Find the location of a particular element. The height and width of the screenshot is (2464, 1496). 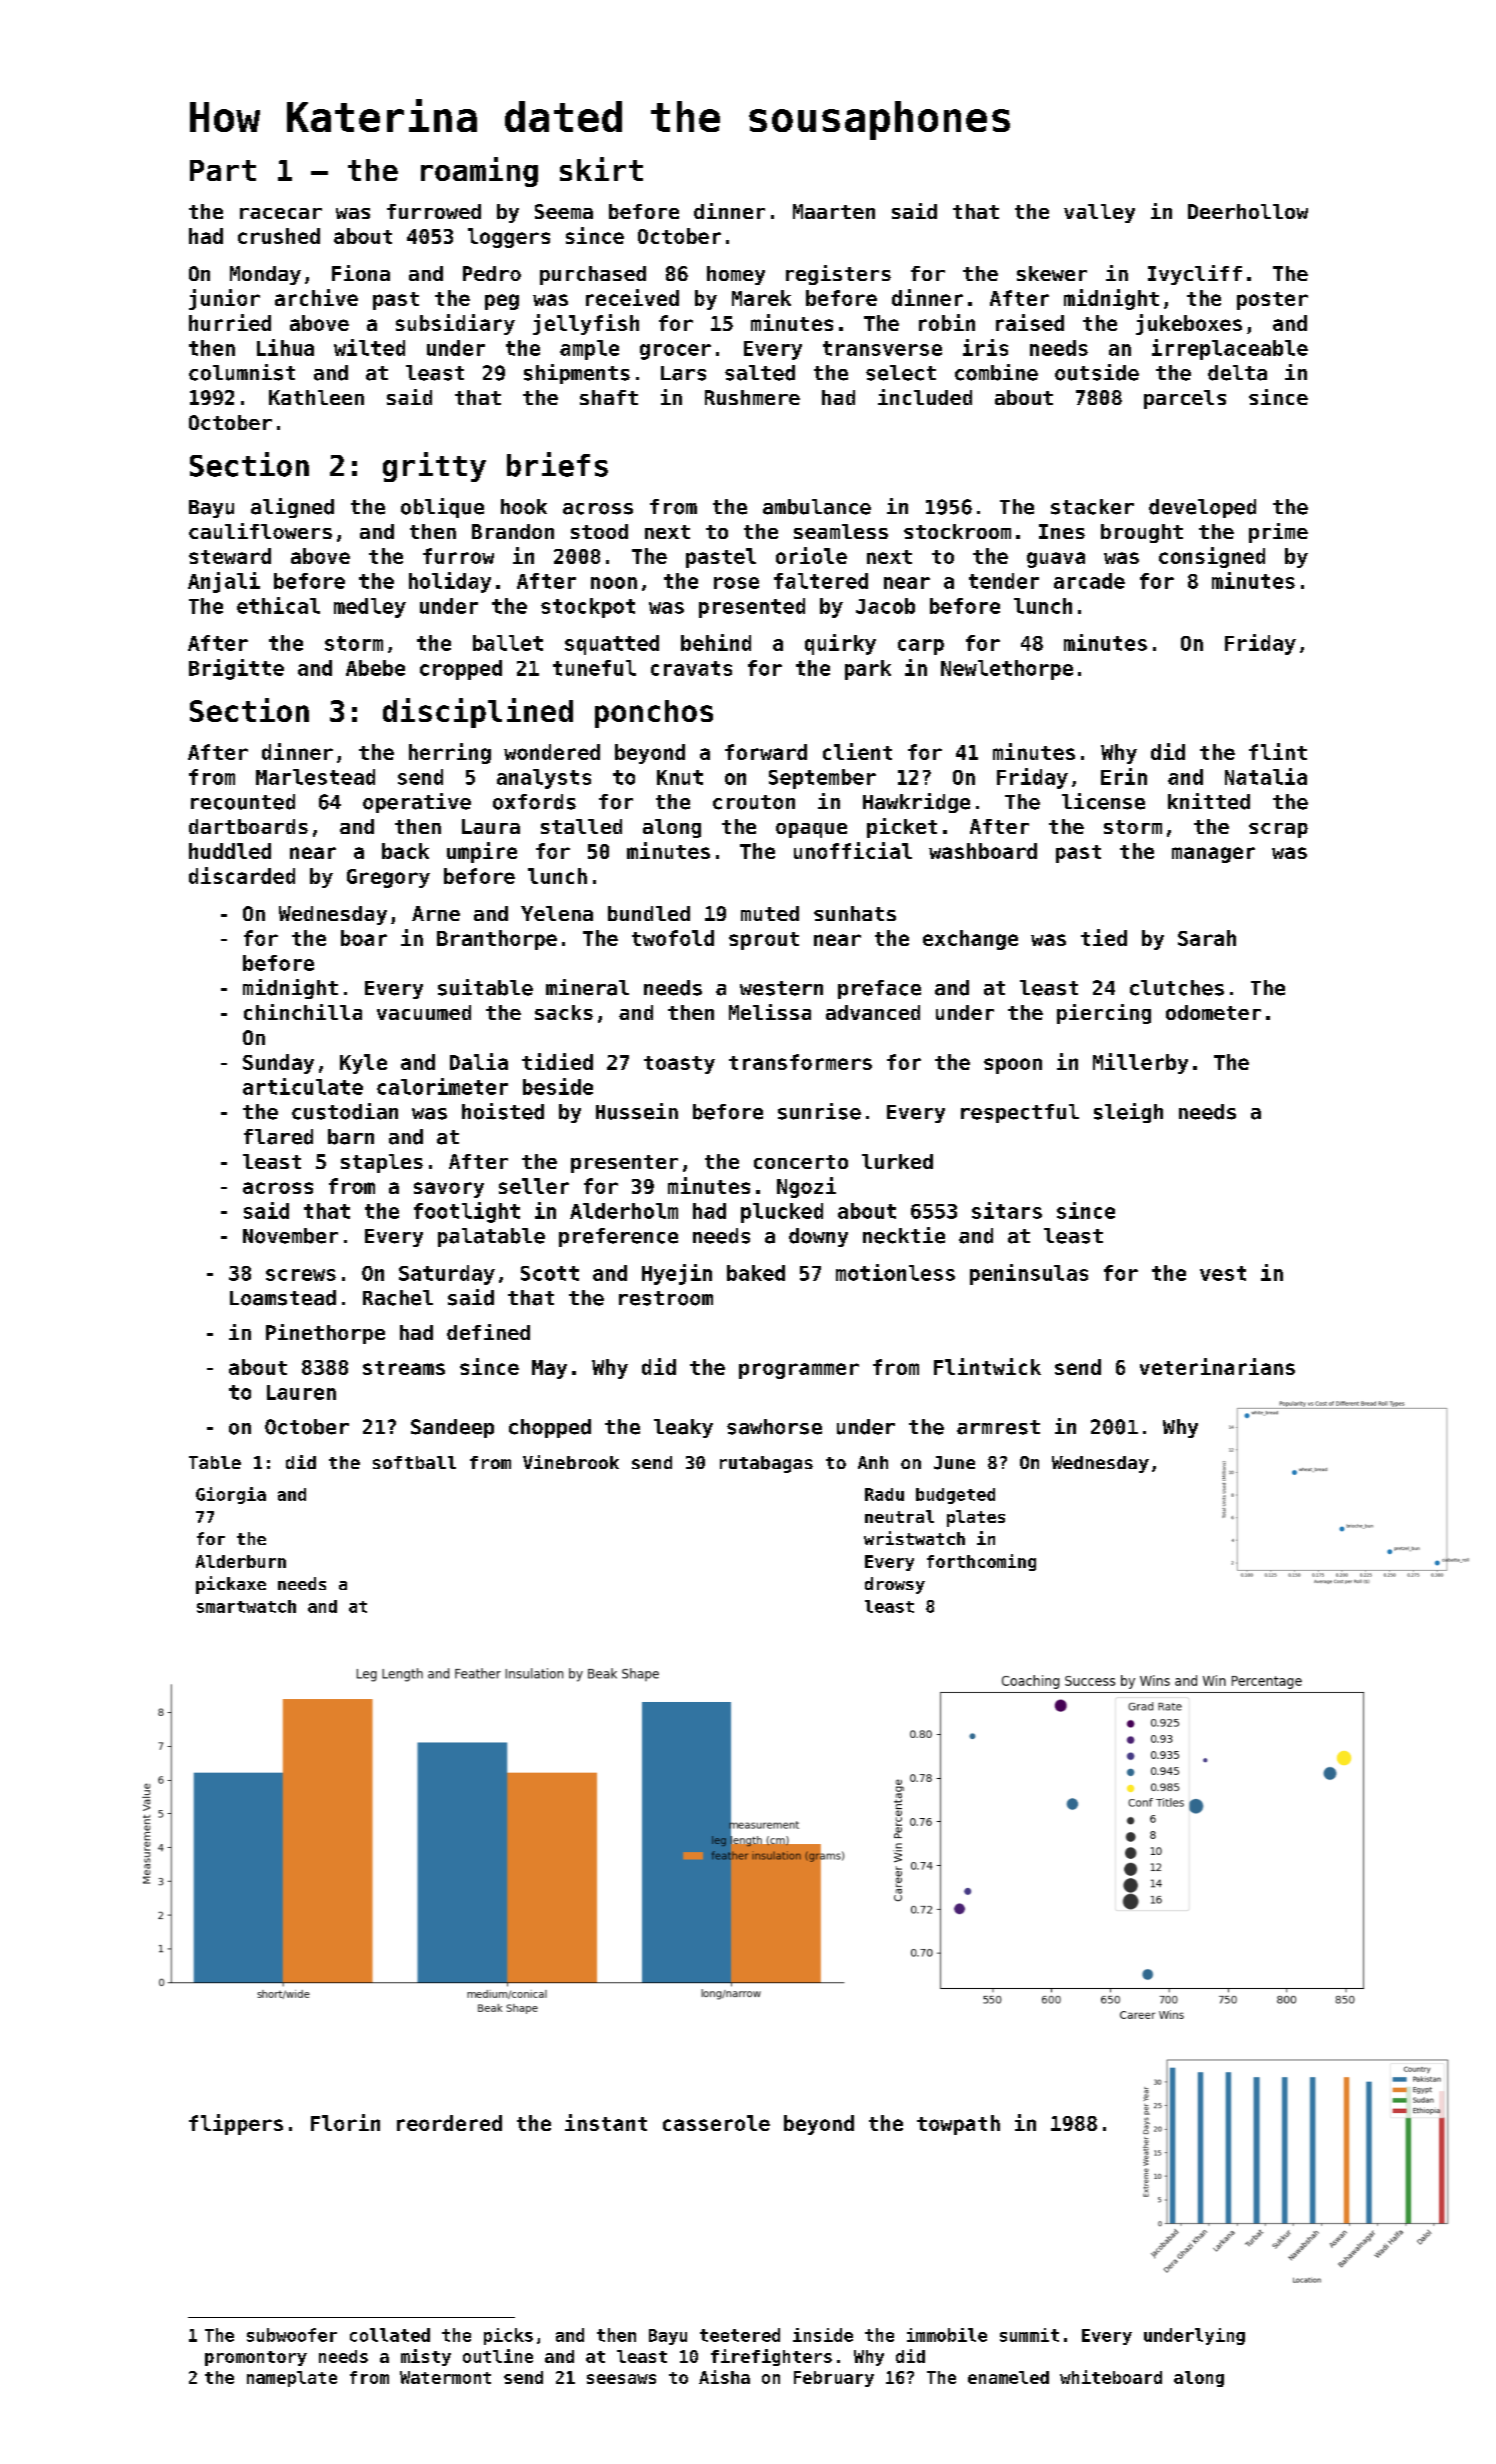

forthcoming is located at coordinates (981, 1562).
